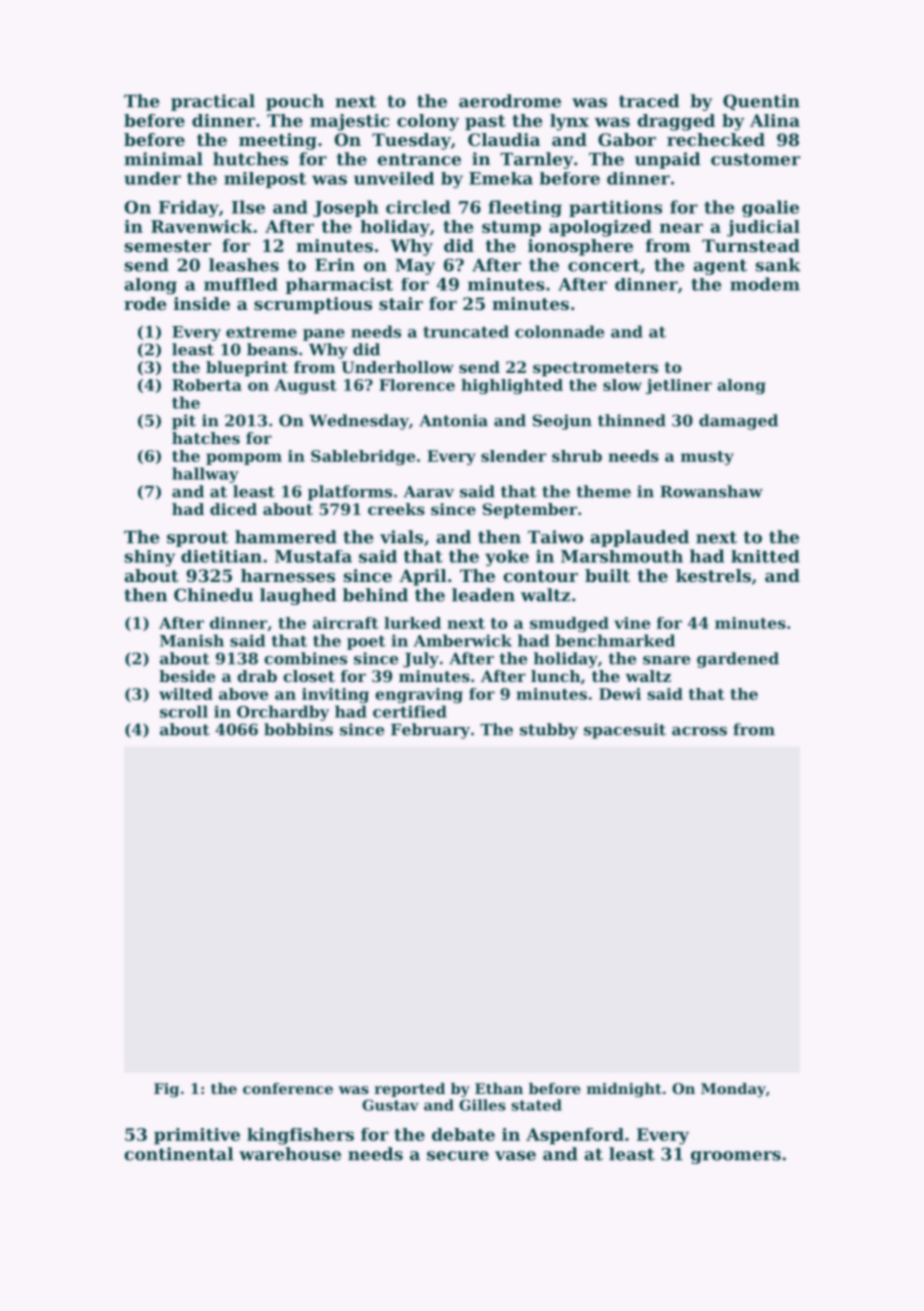 Image resolution: width=924 pixels, height=1311 pixels. I want to click on reported, so click(410, 1090).
